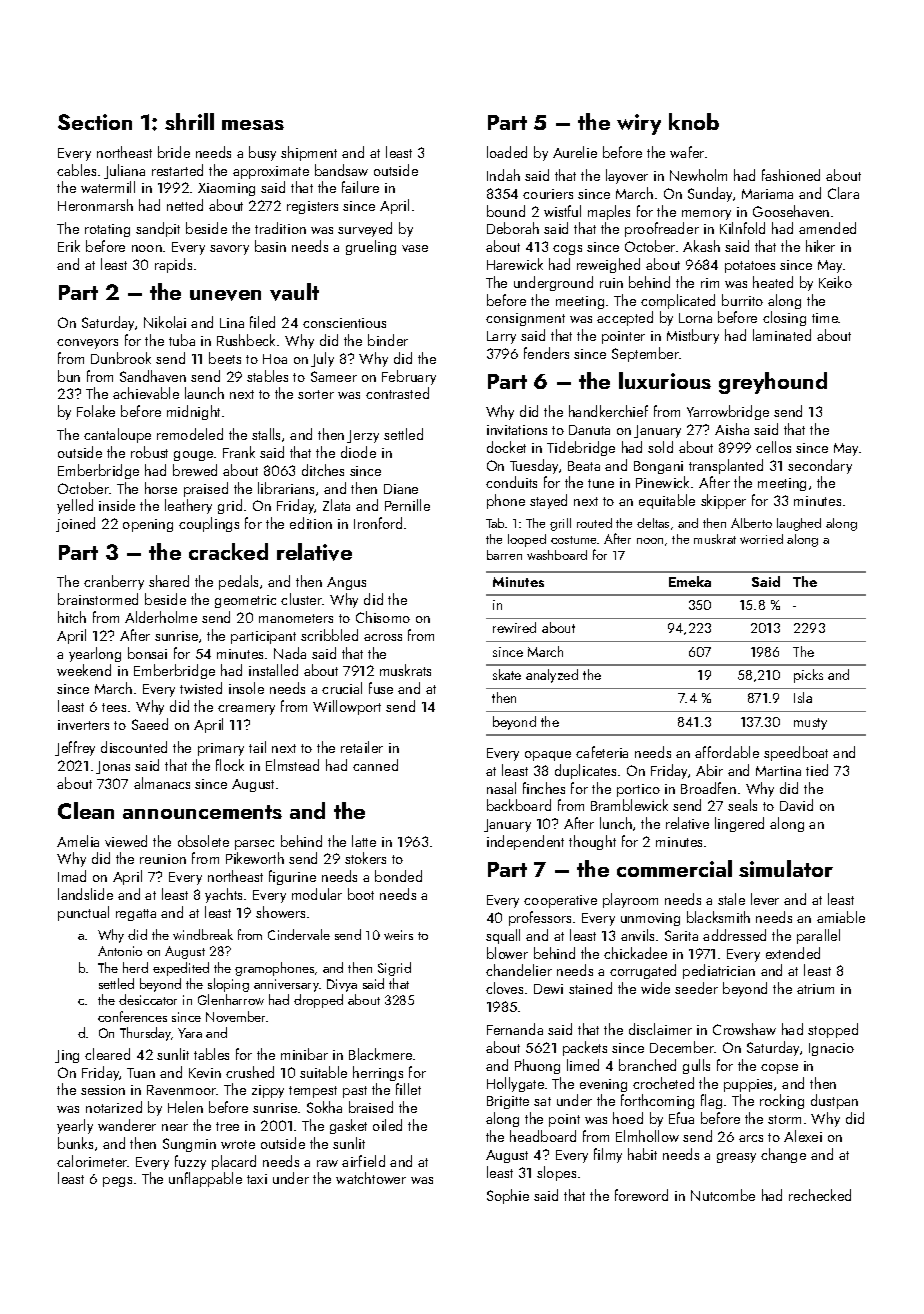 The width and height of the image is (924, 1314). Describe the element at coordinates (820, 466) in the image. I see `secondary` at that location.
